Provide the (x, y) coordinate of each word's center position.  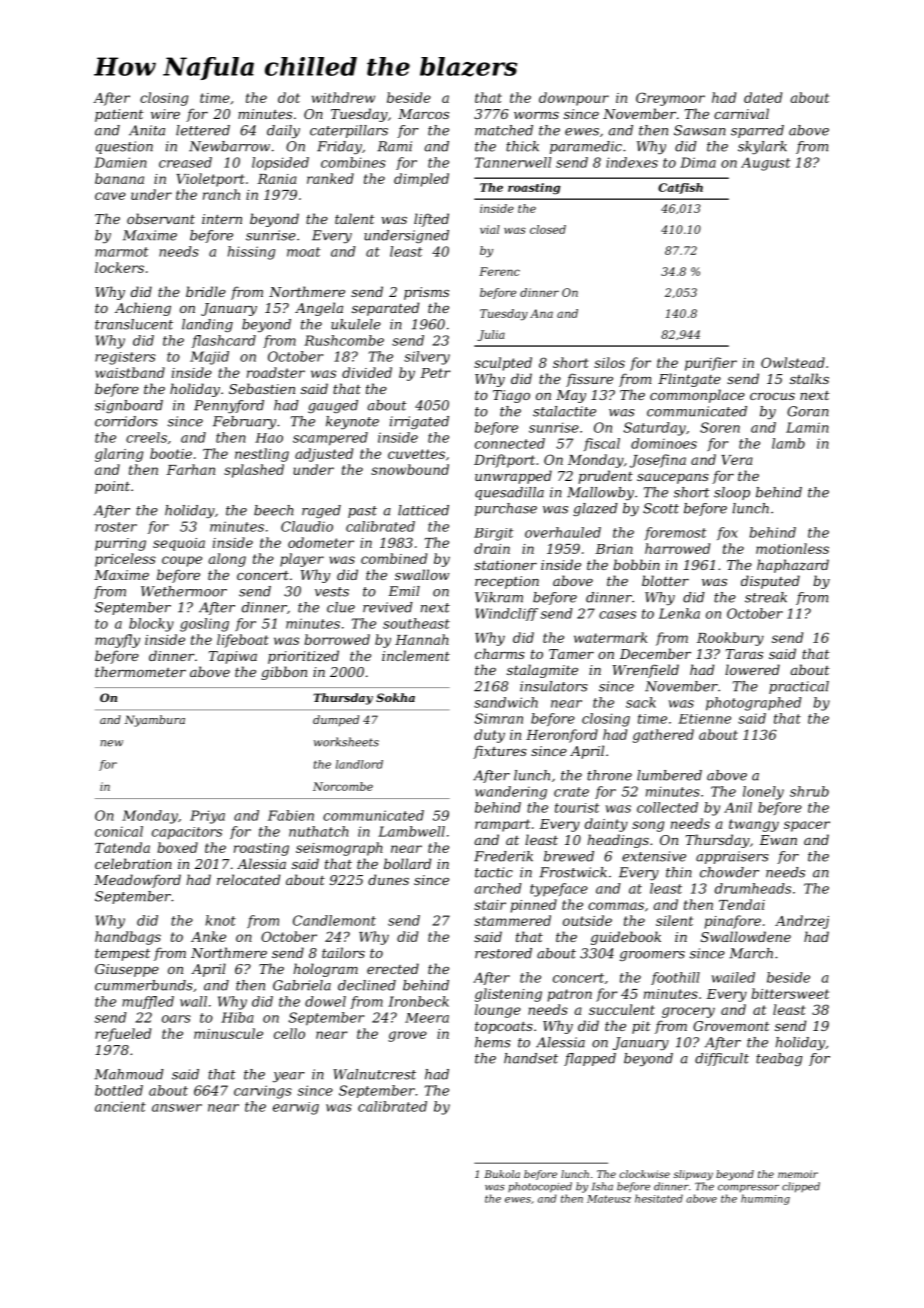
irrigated (419, 422)
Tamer (571, 654)
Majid (209, 358)
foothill (675, 978)
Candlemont (334, 920)
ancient (120, 1107)
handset (531, 1058)
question (124, 147)
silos (609, 362)
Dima (698, 162)
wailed (733, 977)
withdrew (343, 97)
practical (799, 687)
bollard (407, 863)
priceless (125, 560)
